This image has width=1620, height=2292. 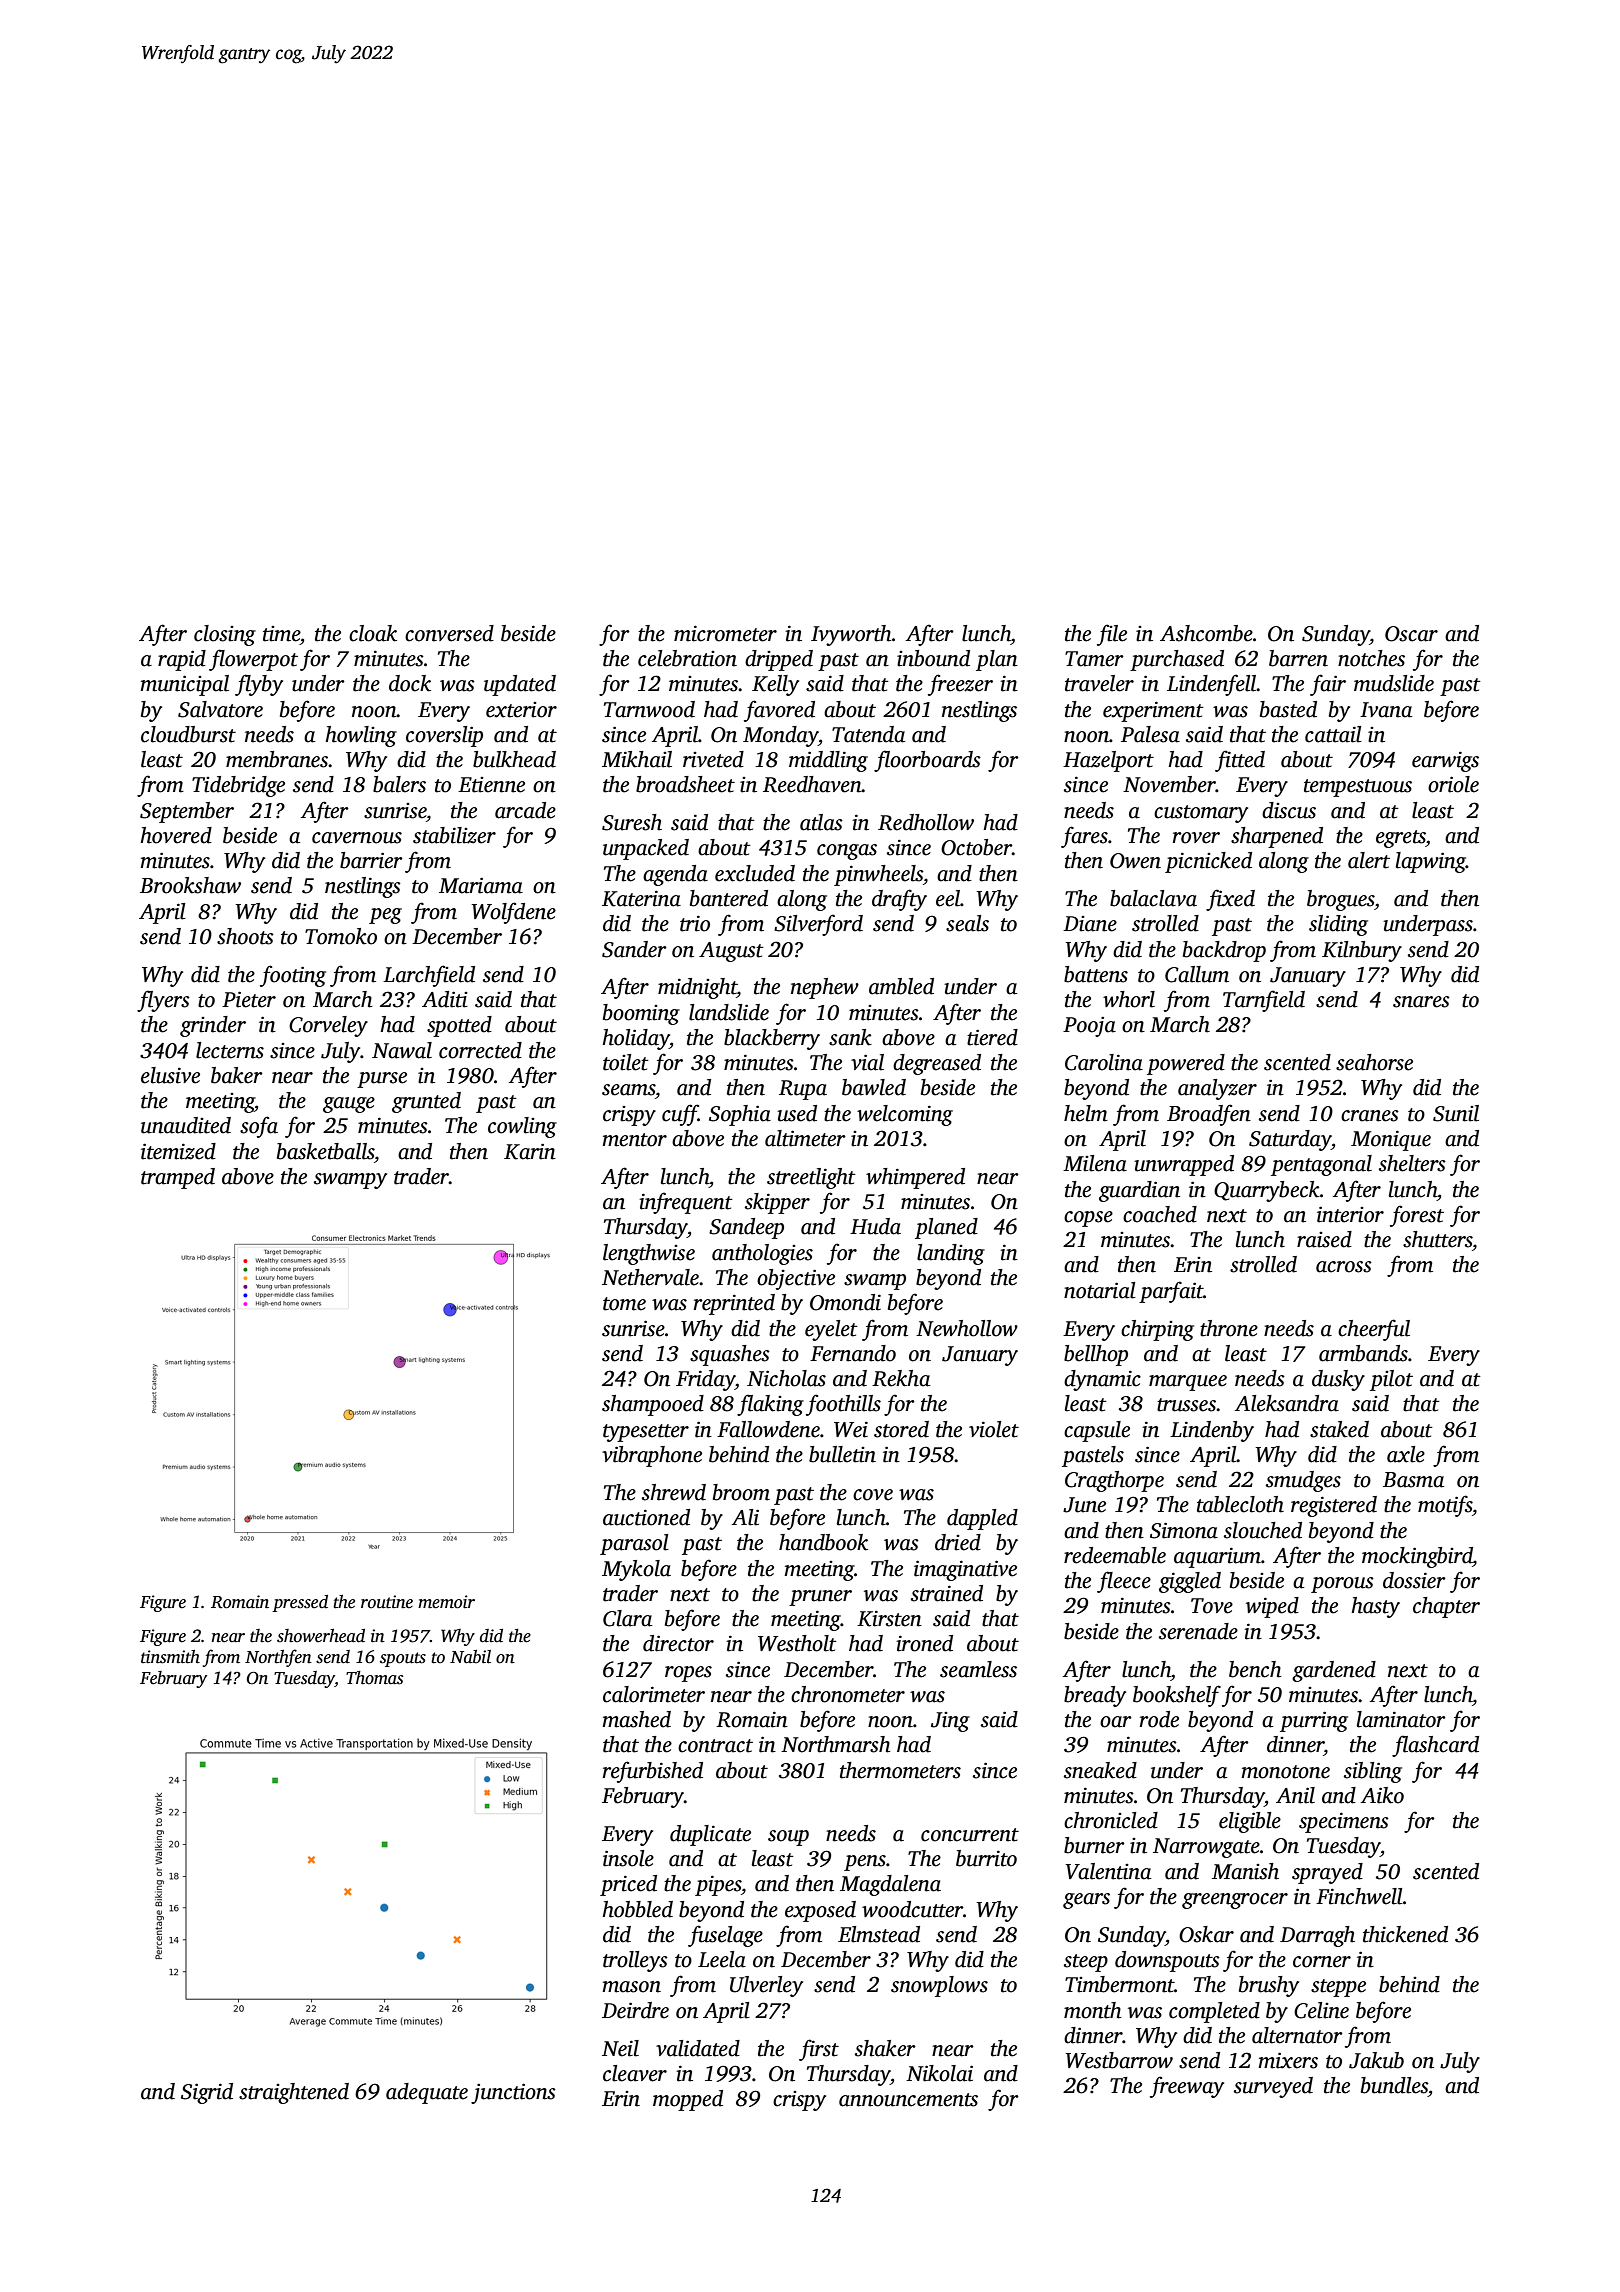 What do you see at coordinates (1187, 2087) in the image?
I see `freeway` at bounding box center [1187, 2087].
